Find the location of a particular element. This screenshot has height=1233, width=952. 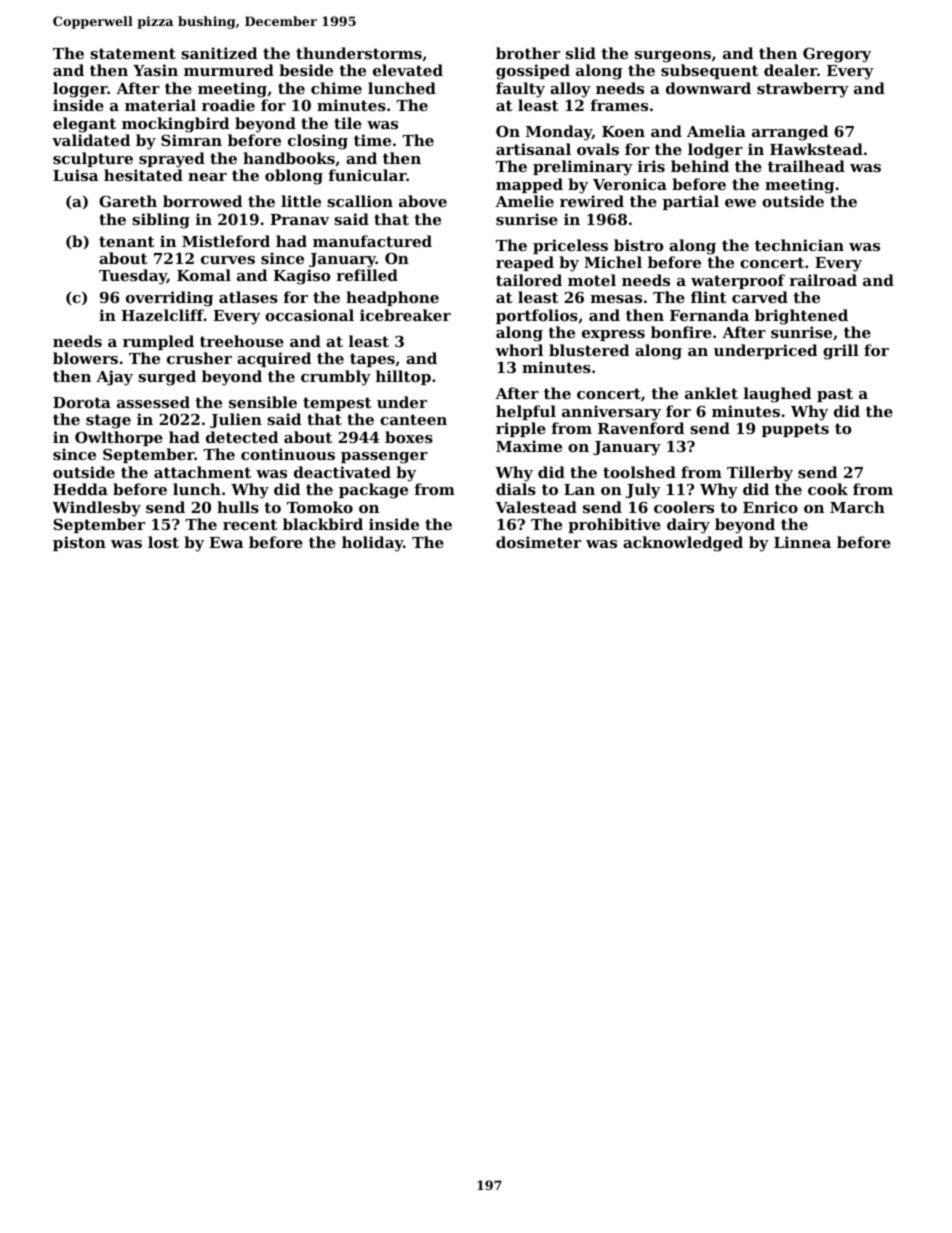

statement is located at coordinates (133, 53).
